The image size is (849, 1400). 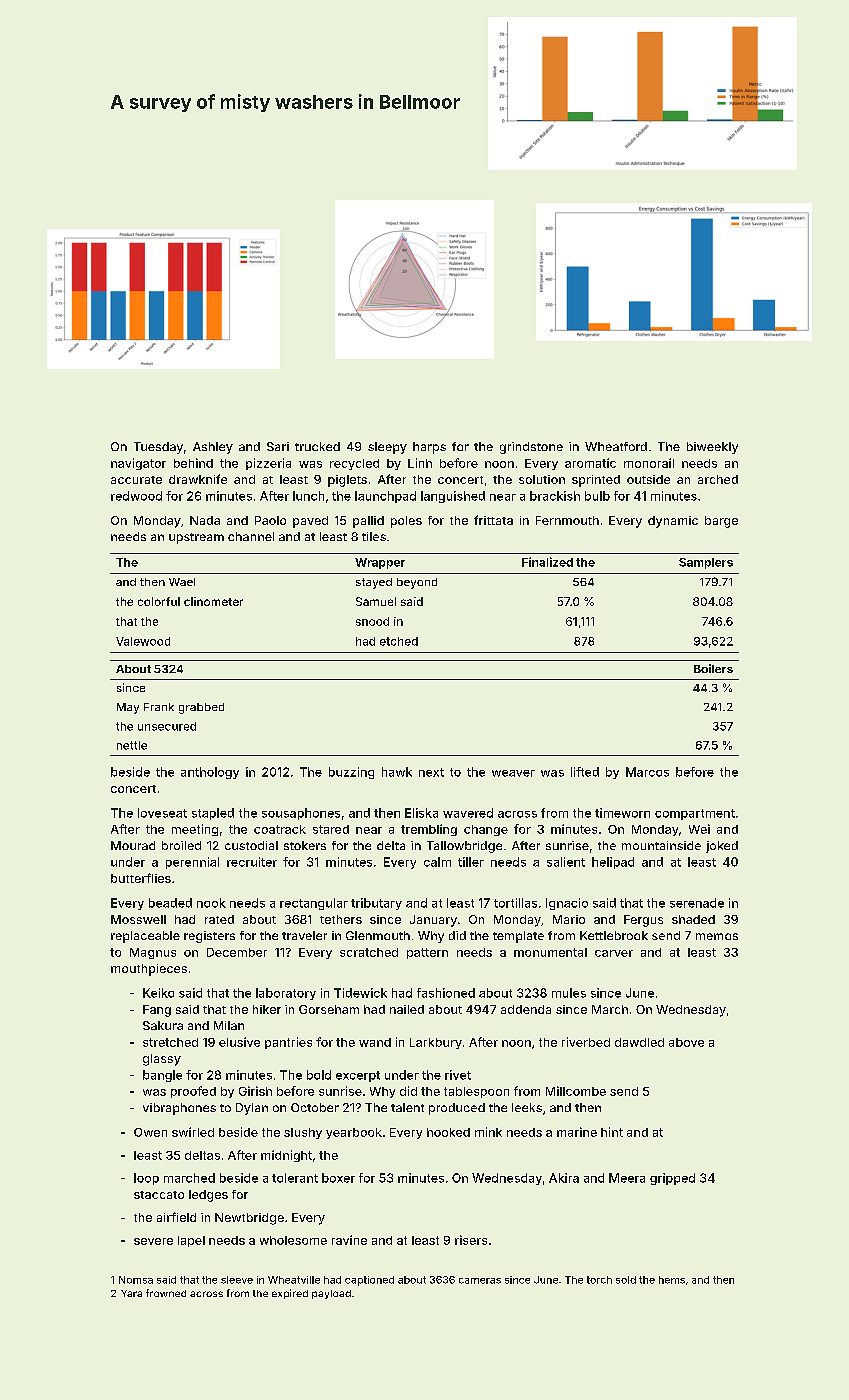 What do you see at coordinates (547, 562) in the image?
I see `Finalized` at bounding box center [547, 562].
